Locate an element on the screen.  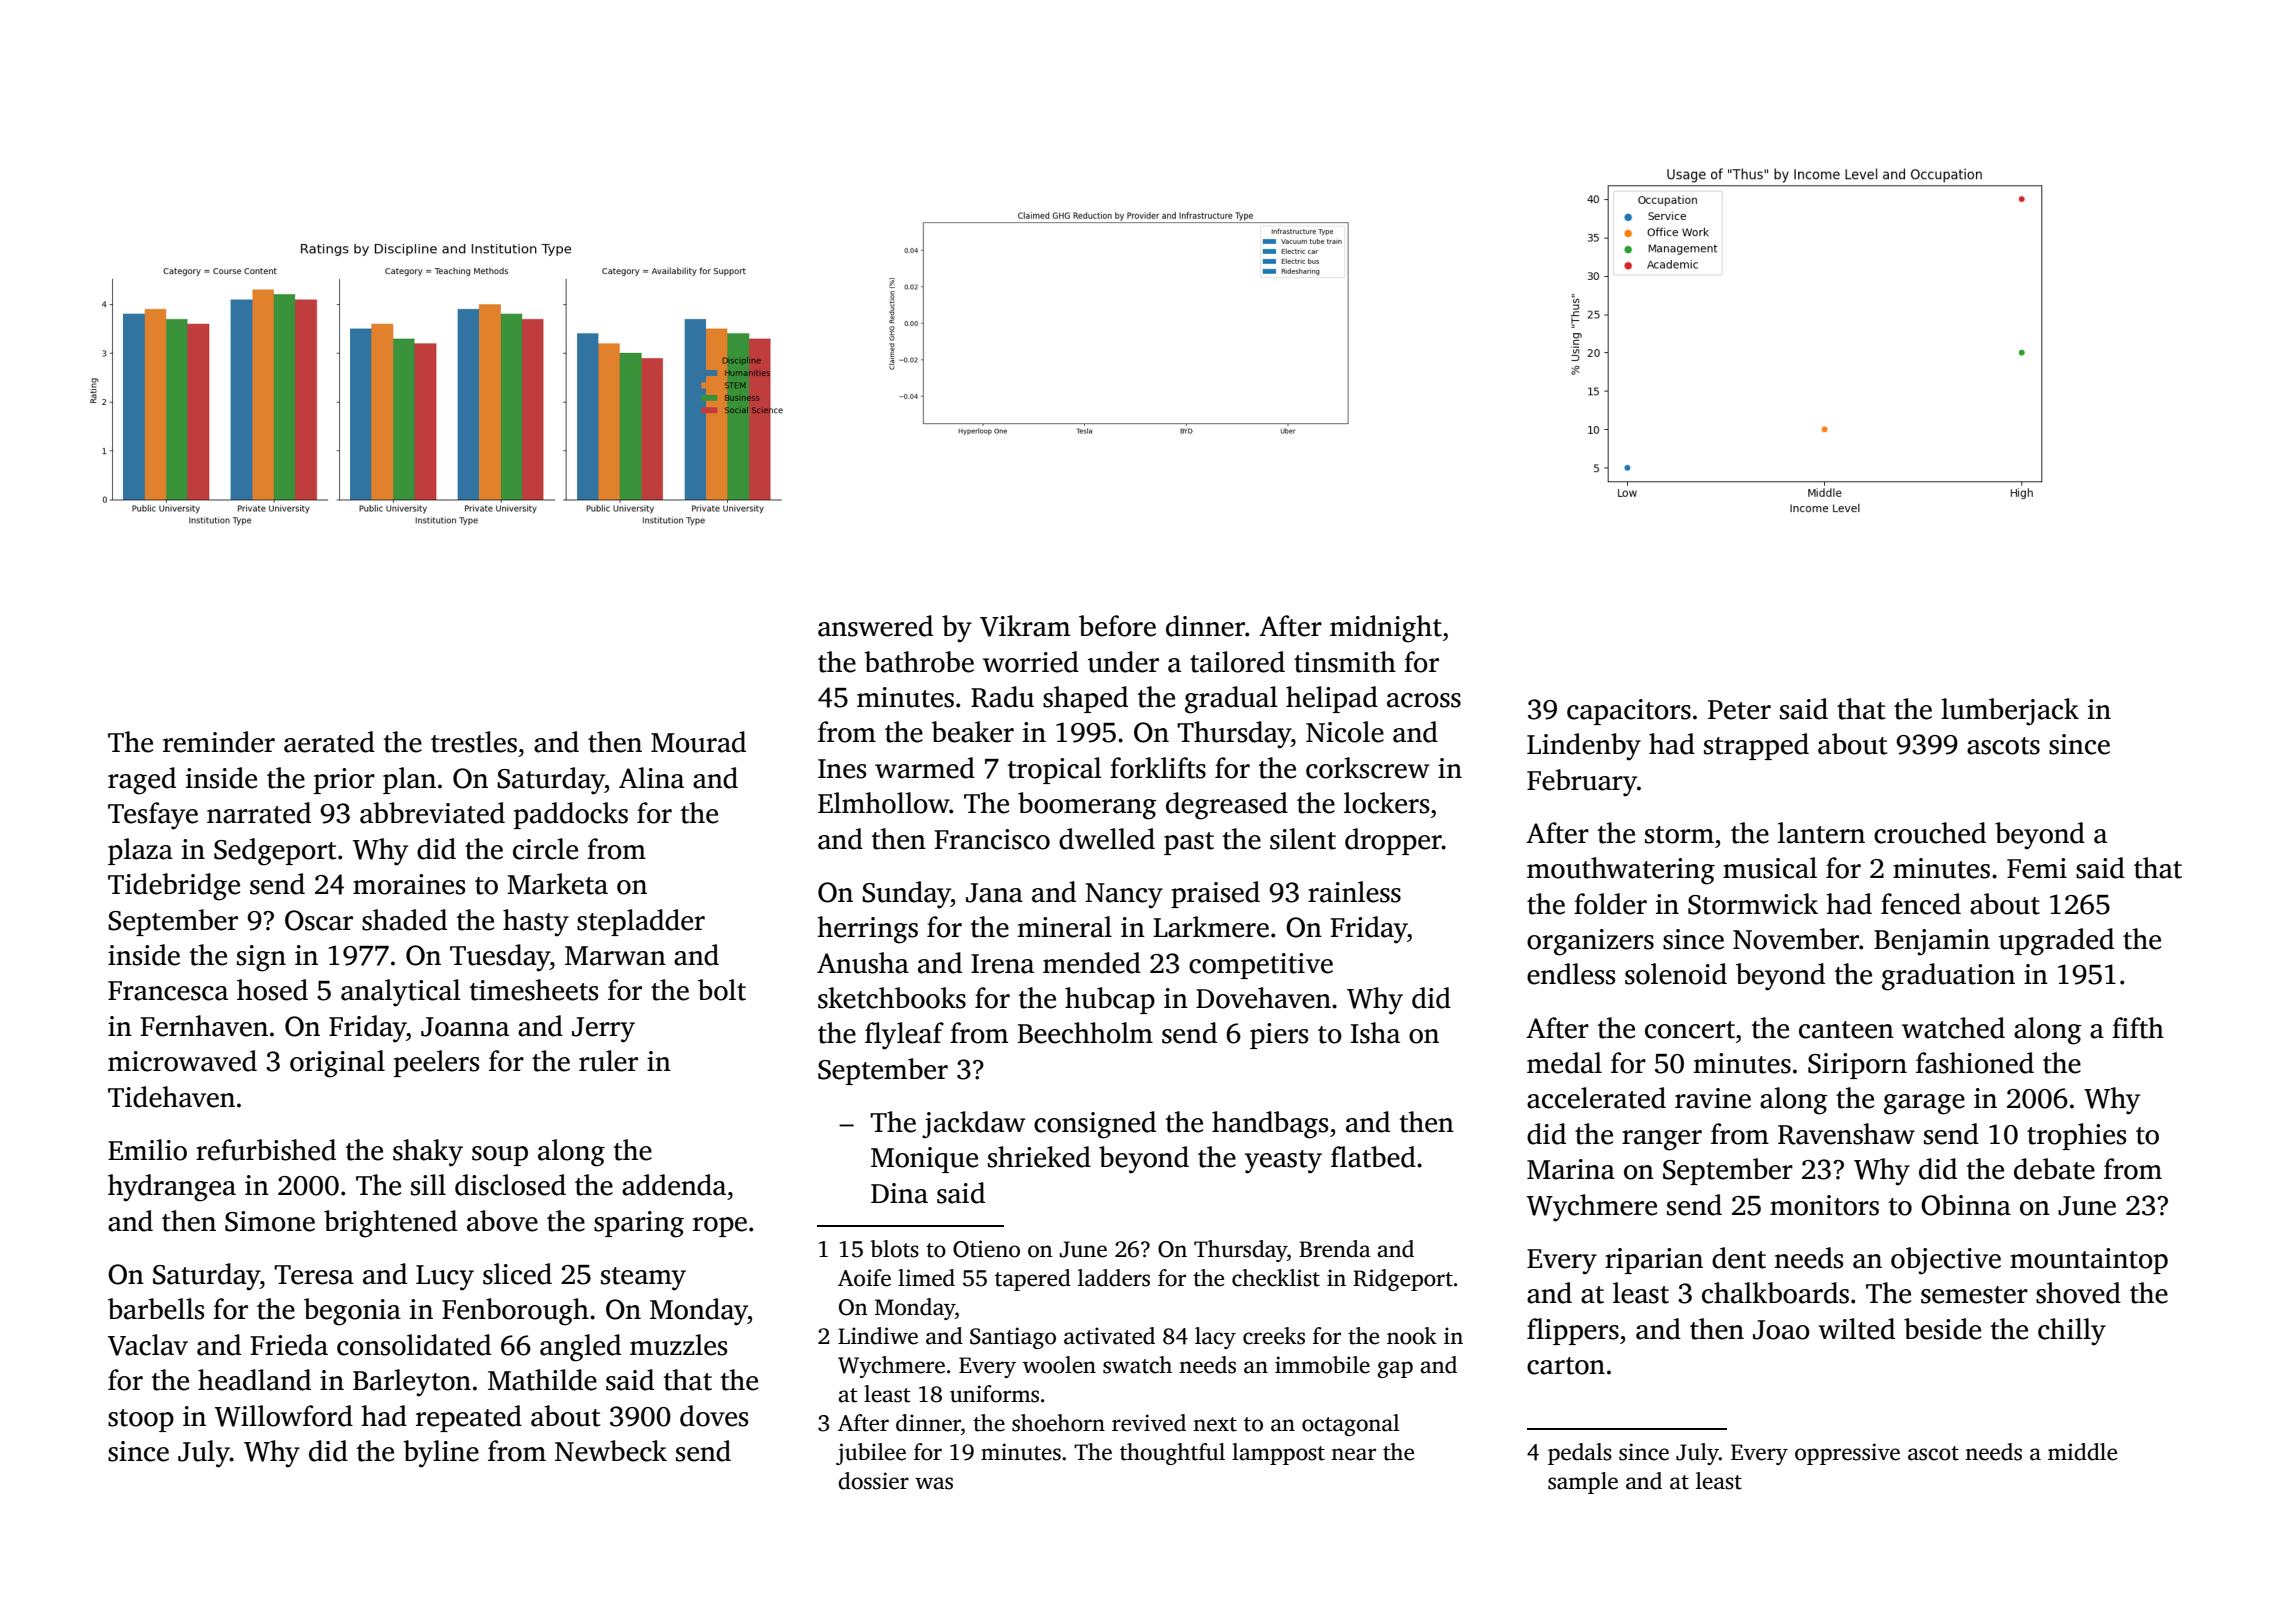
dossier is located at coordinates (873, 1481).
